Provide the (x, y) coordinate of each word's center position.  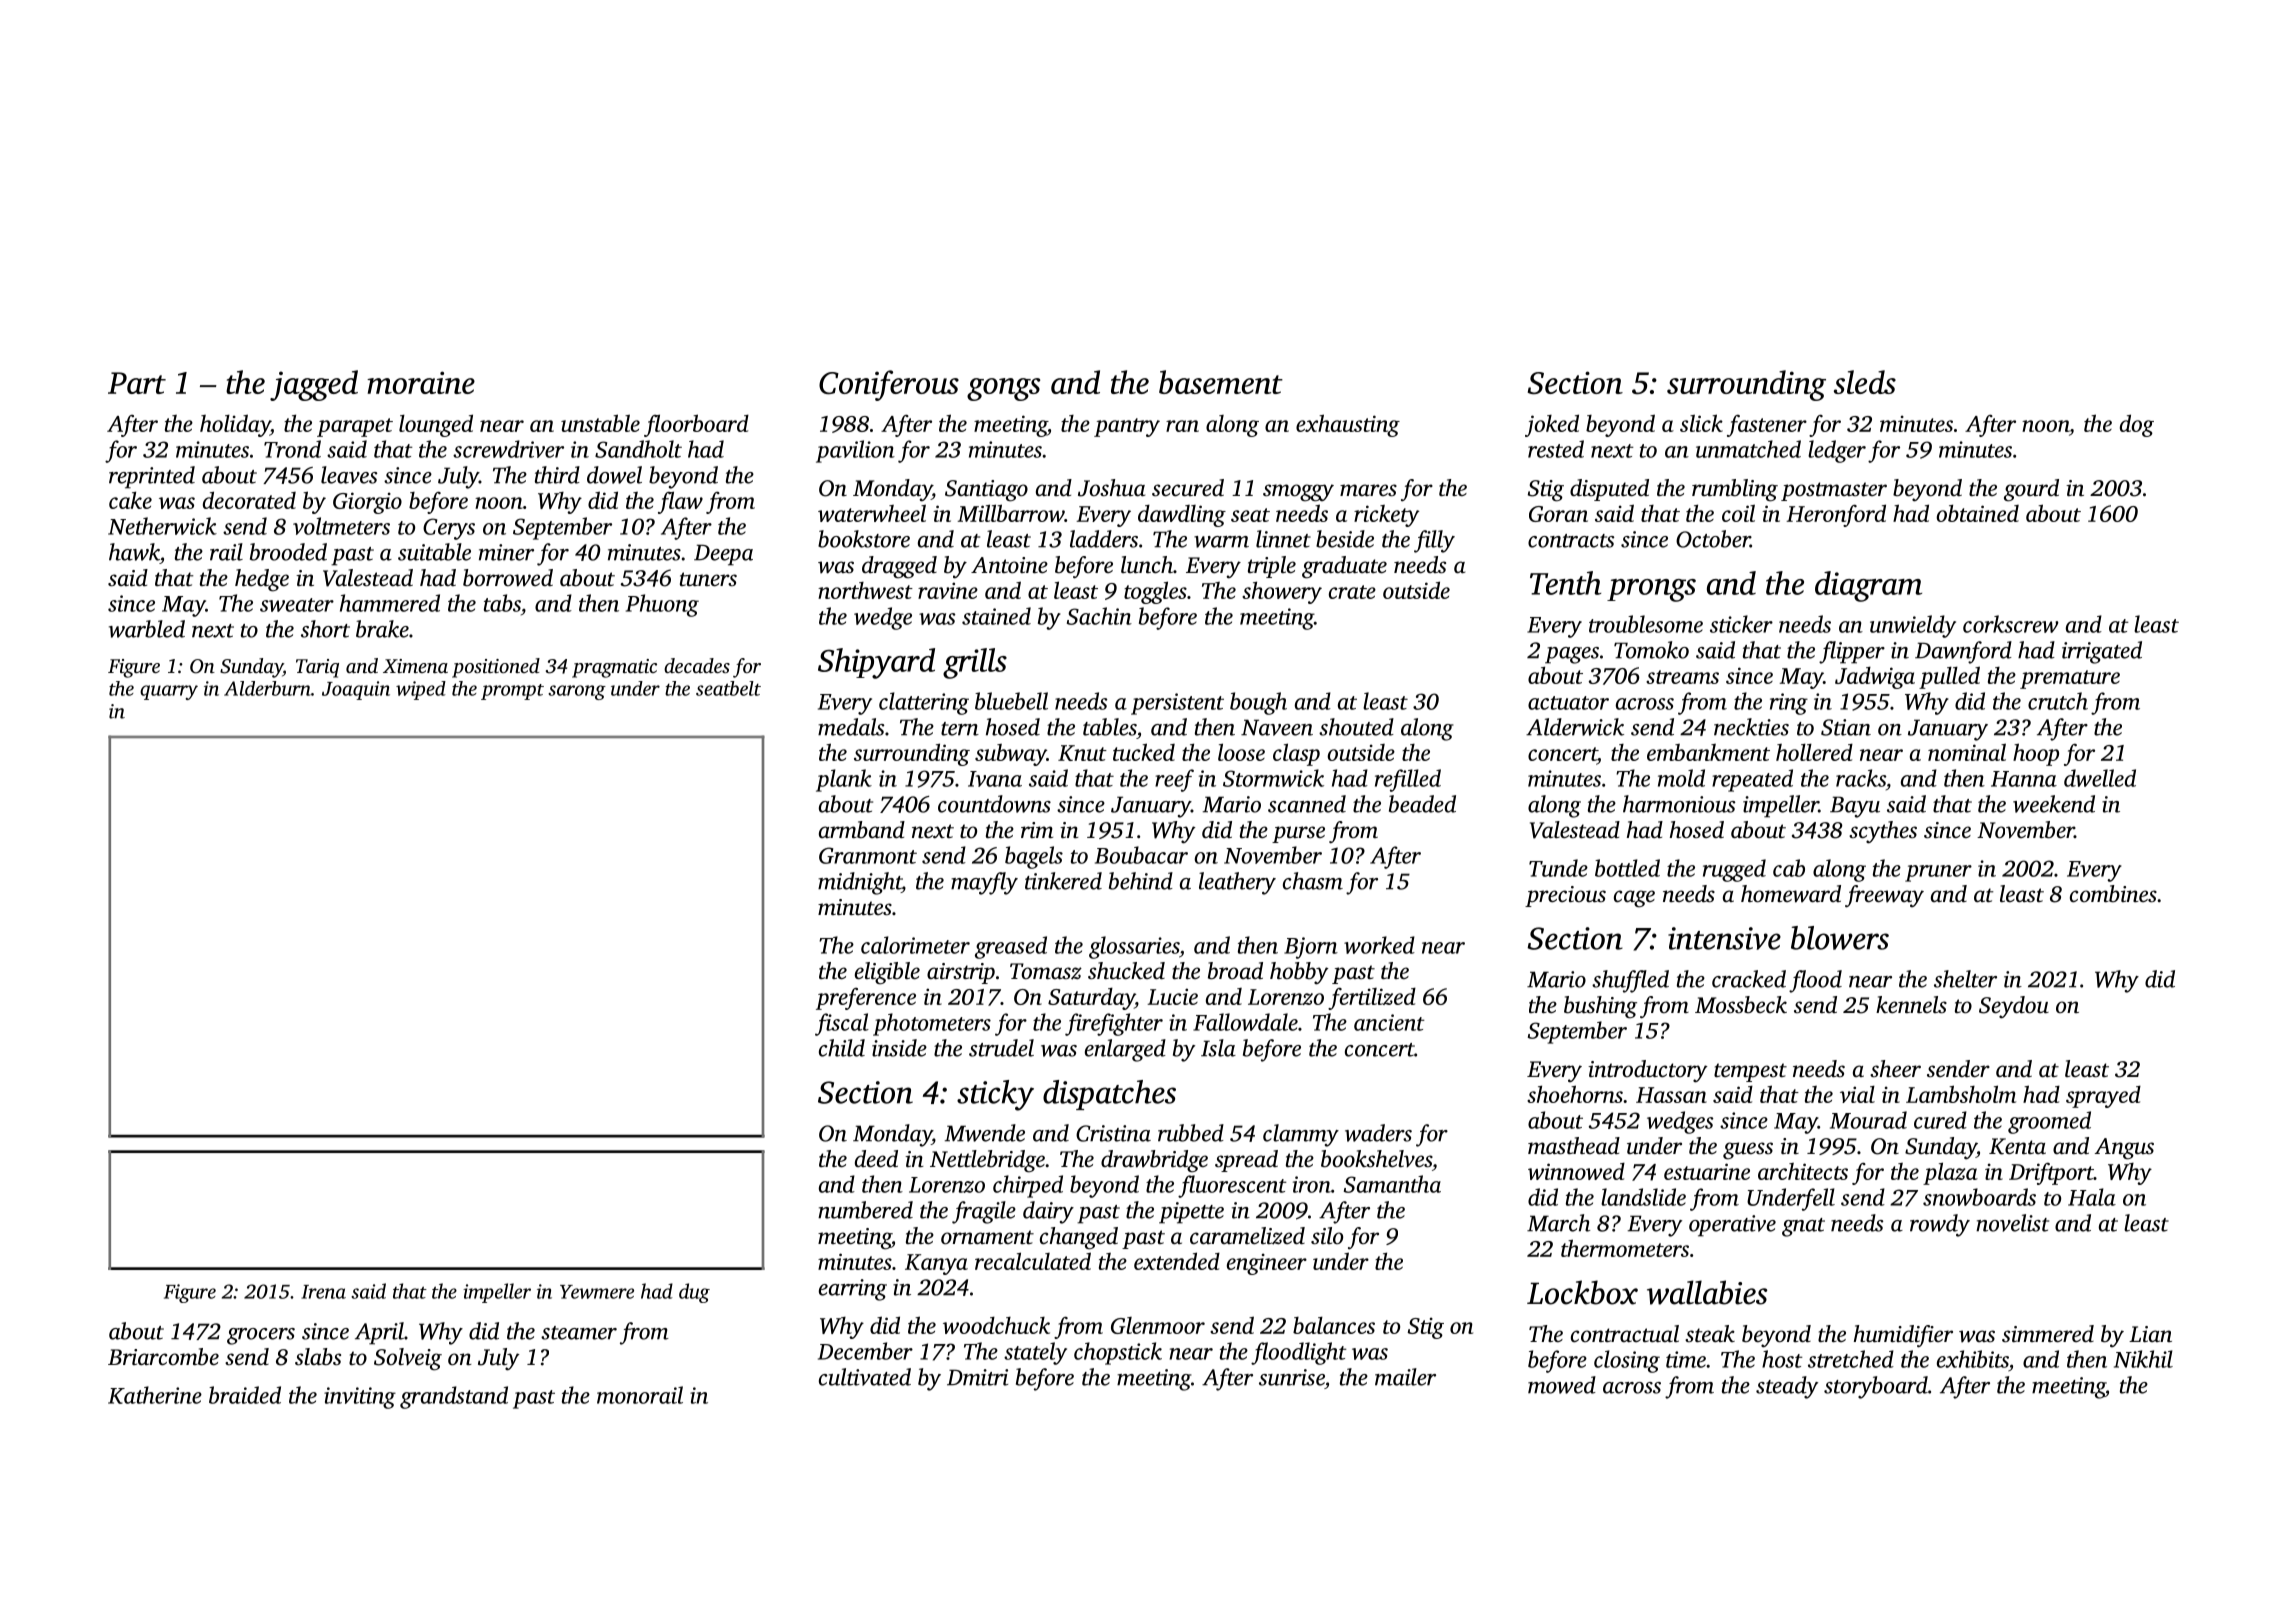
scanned (1307, 804)
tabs (502, 603)
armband (862, 830)
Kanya (936, 1264)
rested (1556, 449)
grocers (261, 1336)
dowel (614, 475)
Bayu (1855, 807)
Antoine (1009, 565)
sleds (1865, 382)
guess (1748, 1151)
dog (2137, 425)
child (842, 1048)
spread (1246, 1161)
